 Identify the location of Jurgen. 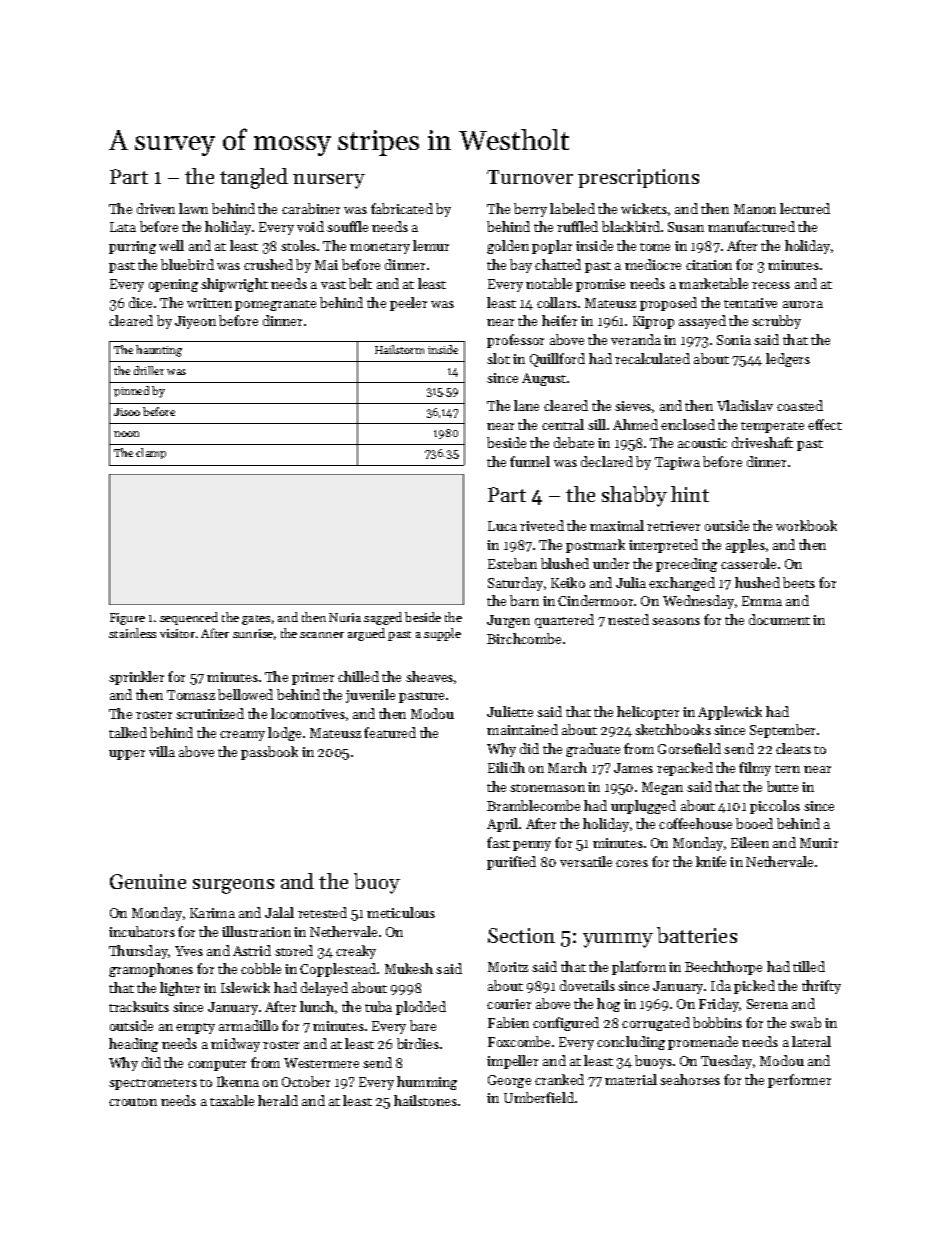
(508, 621).
